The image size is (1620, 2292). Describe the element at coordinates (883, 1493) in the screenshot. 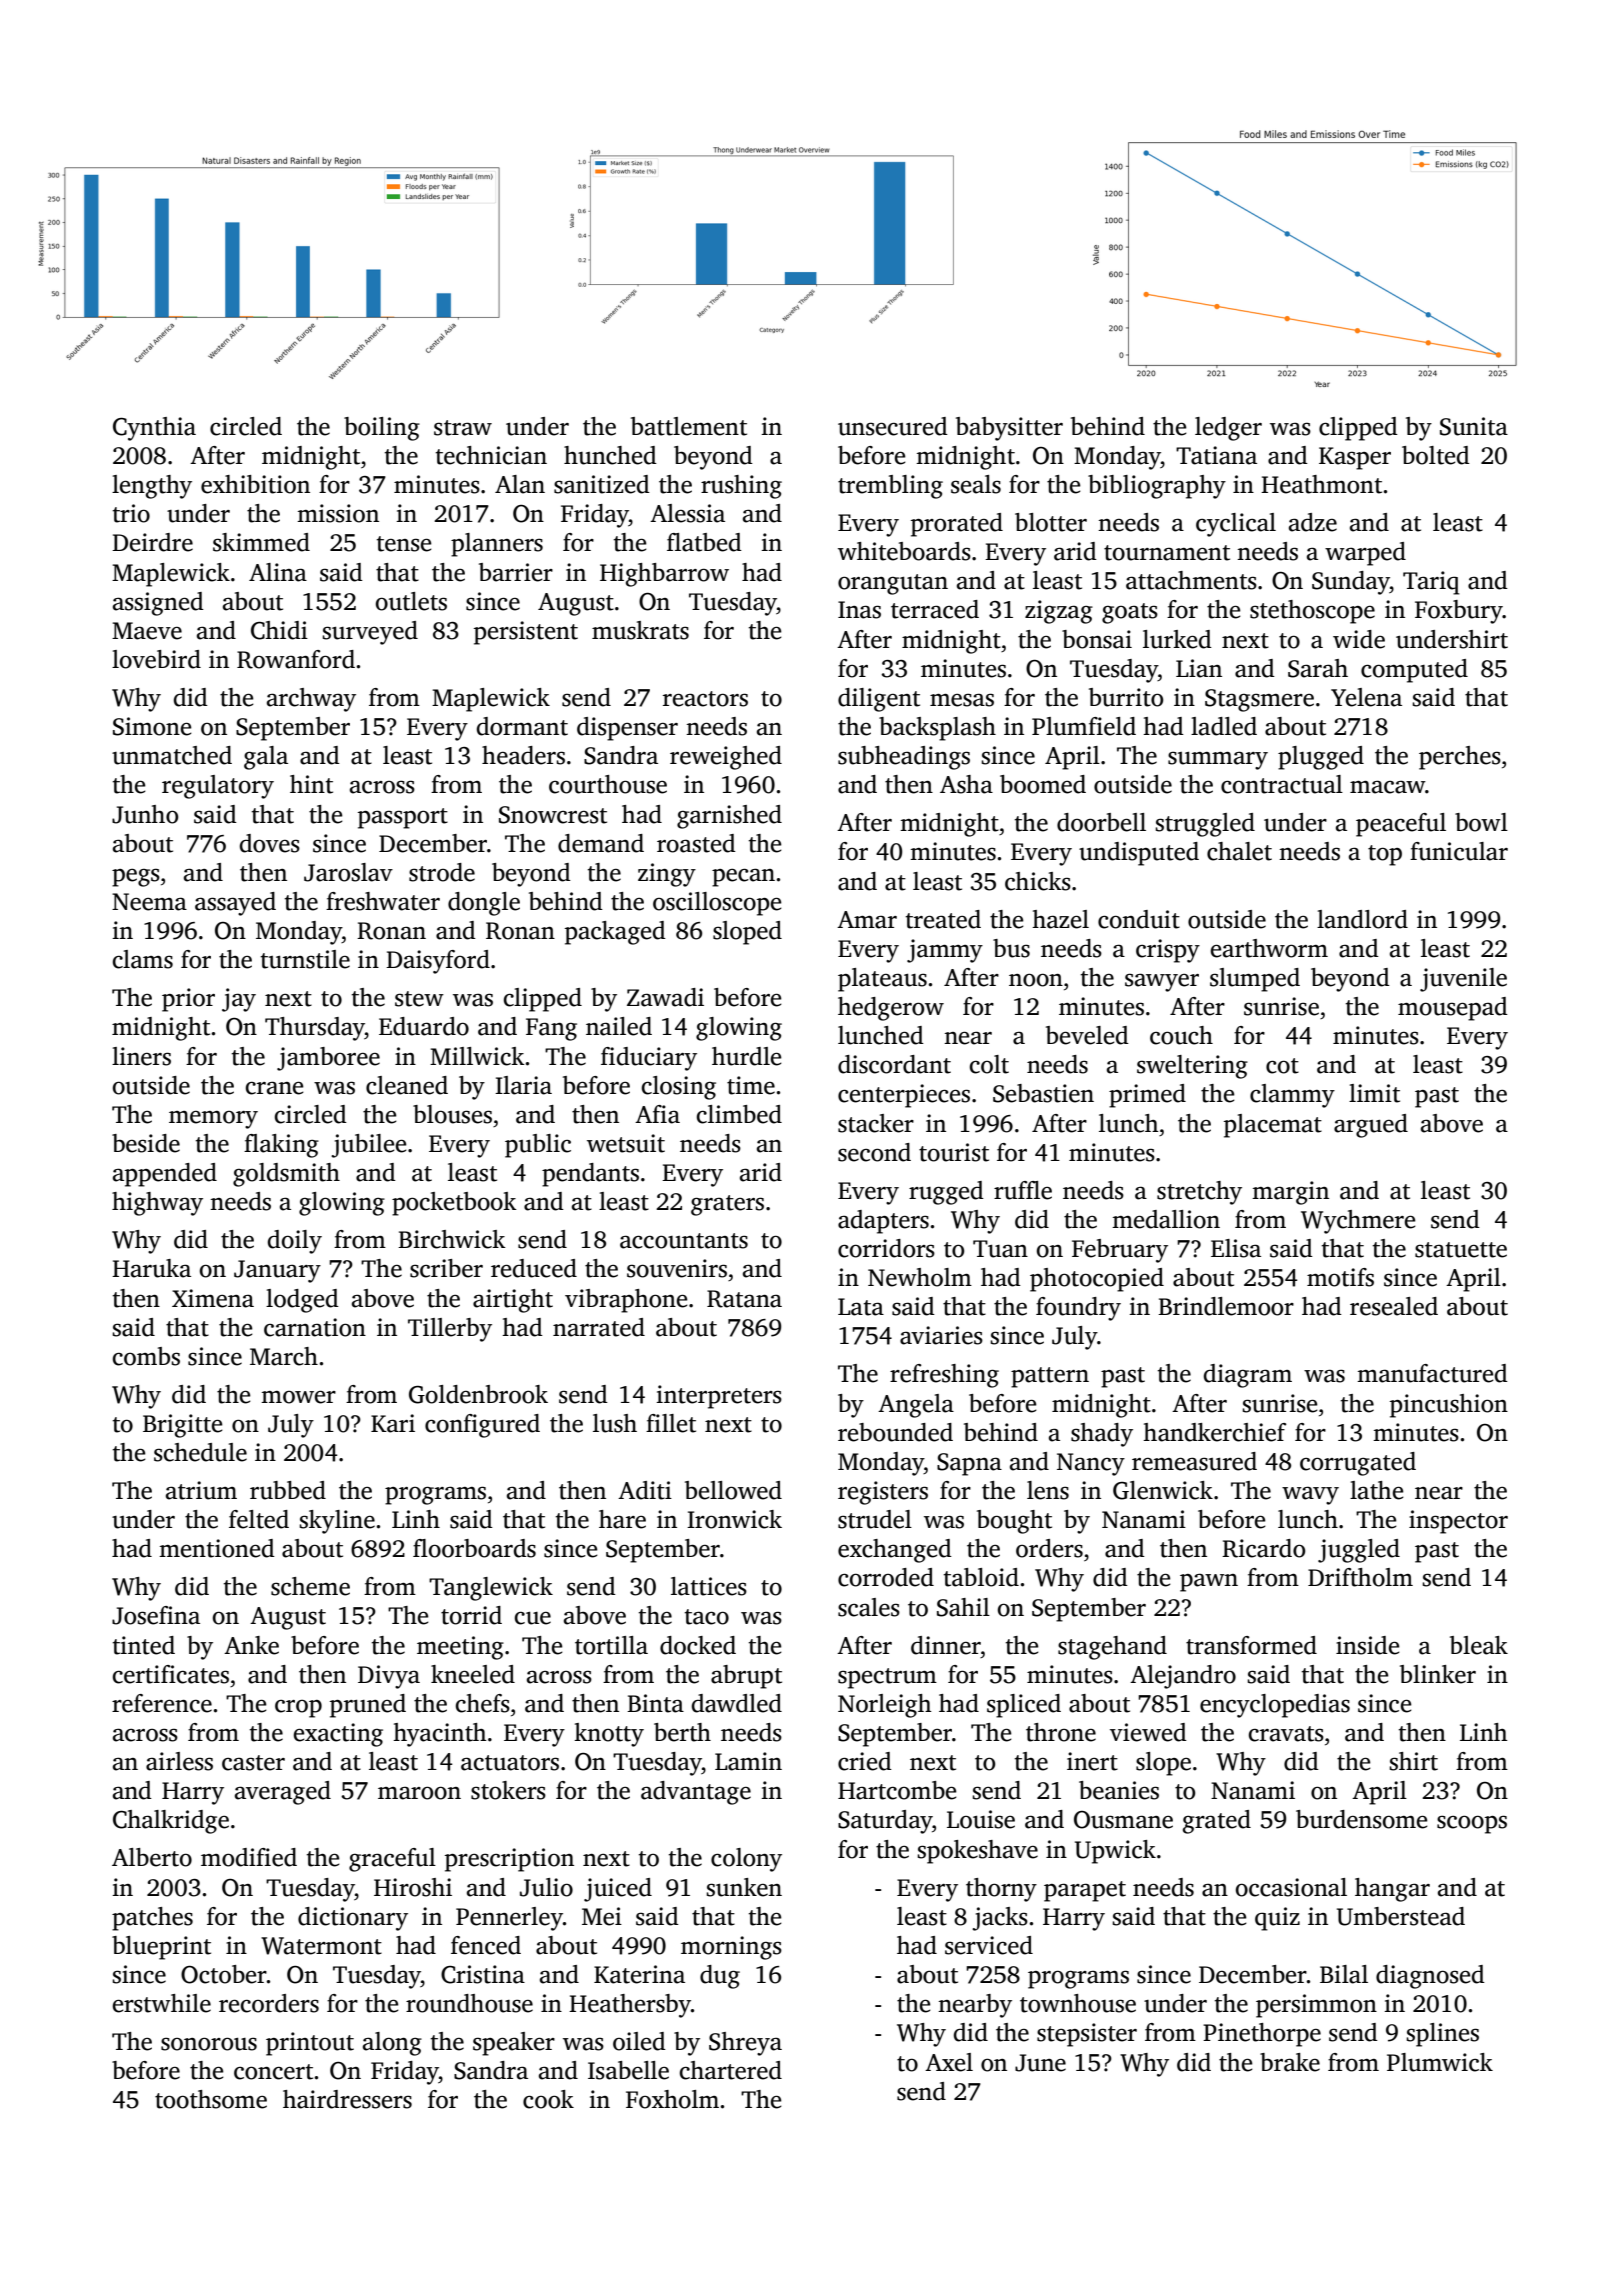

I see `registers` at that location.
